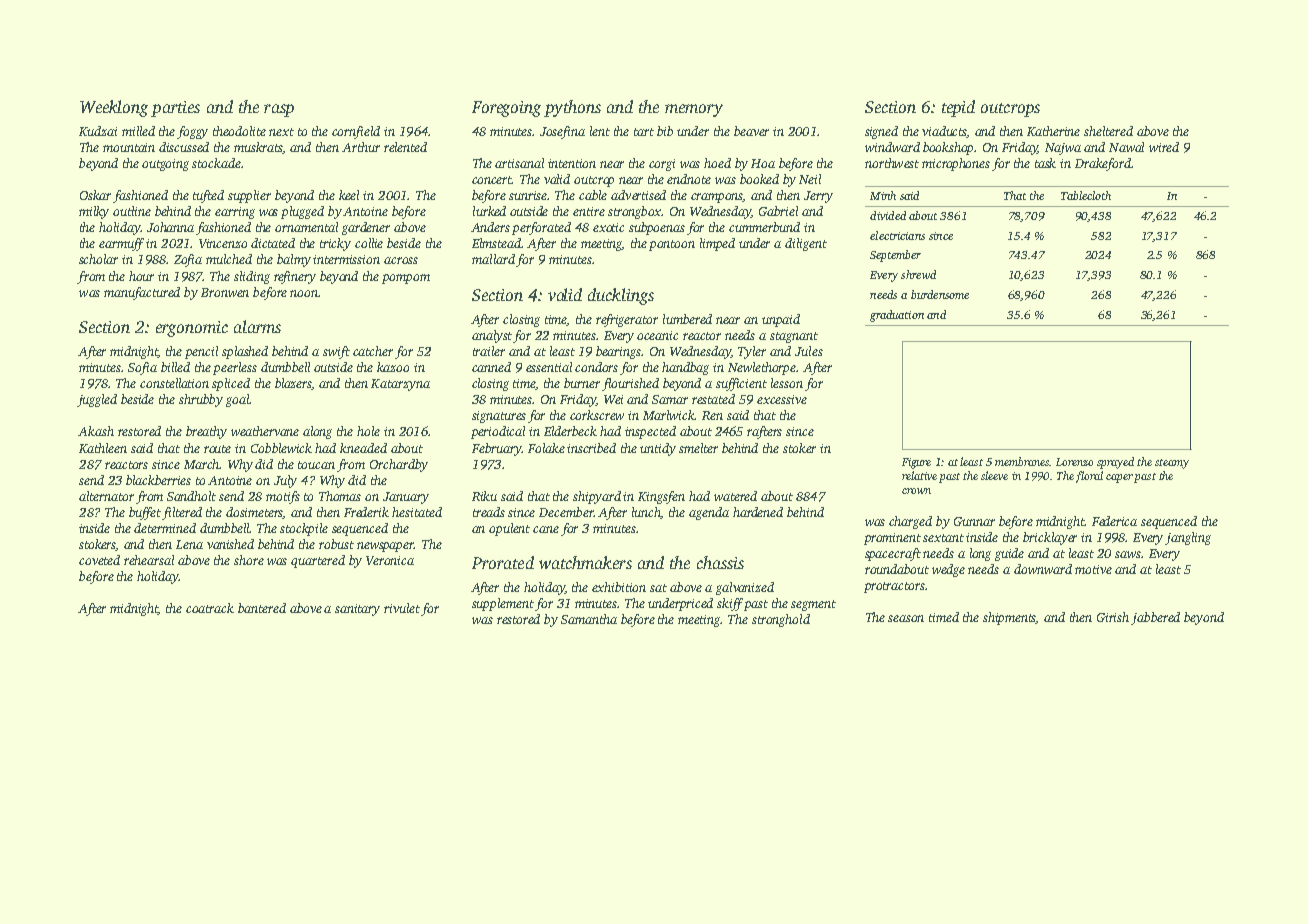 The width and height of the screenshot is (1308, 924). Describe the element at coordinates (958, 108) in the screenshot. I see `tepid` at that location.
